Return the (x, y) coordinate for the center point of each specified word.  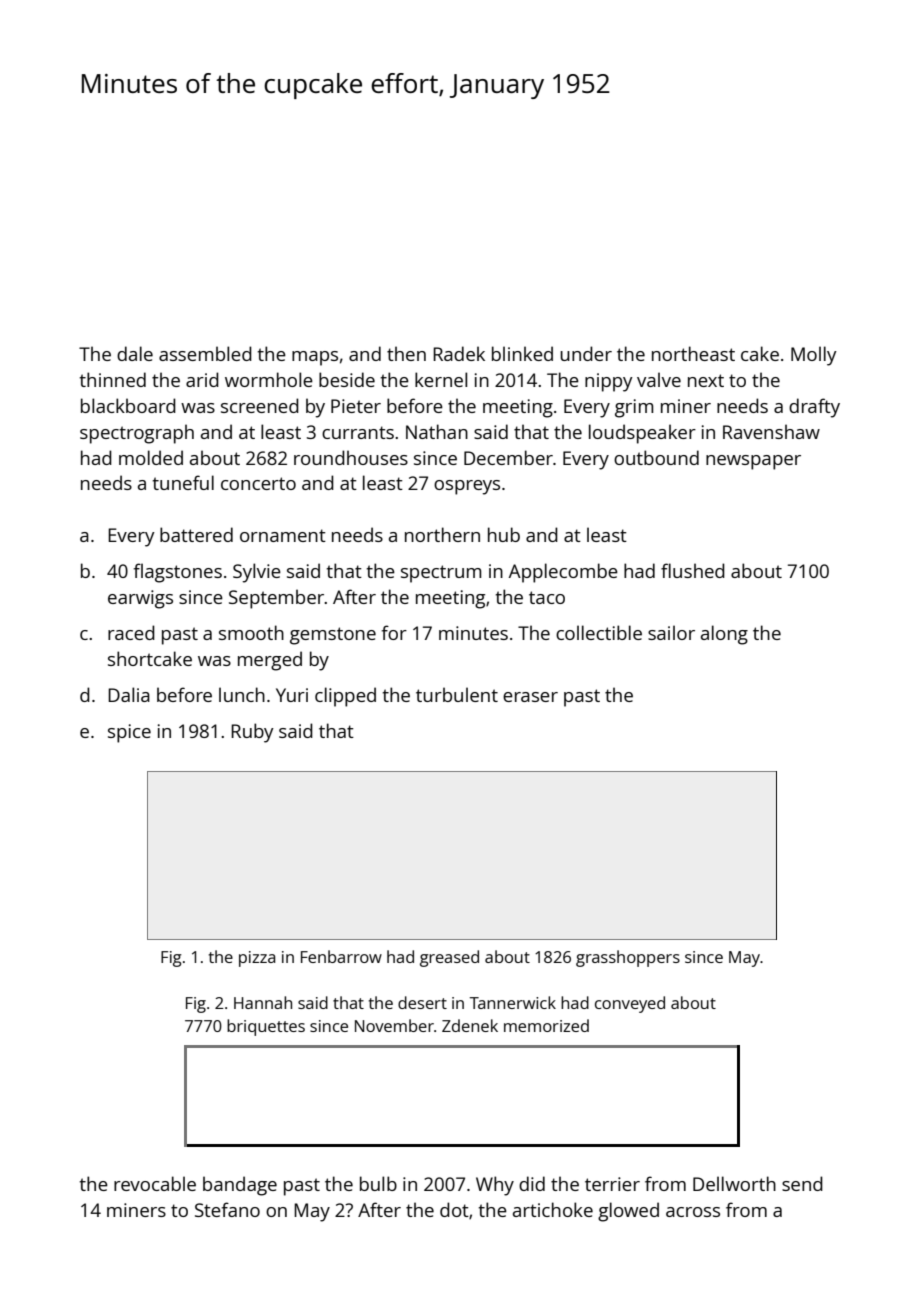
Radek (459, 353)
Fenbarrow (341, 956)
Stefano (227, 1209)
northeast (693, 353)
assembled (205, 353)
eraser (530, 697)
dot (454, 1209)
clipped (345, 697)
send (802, 1183)
